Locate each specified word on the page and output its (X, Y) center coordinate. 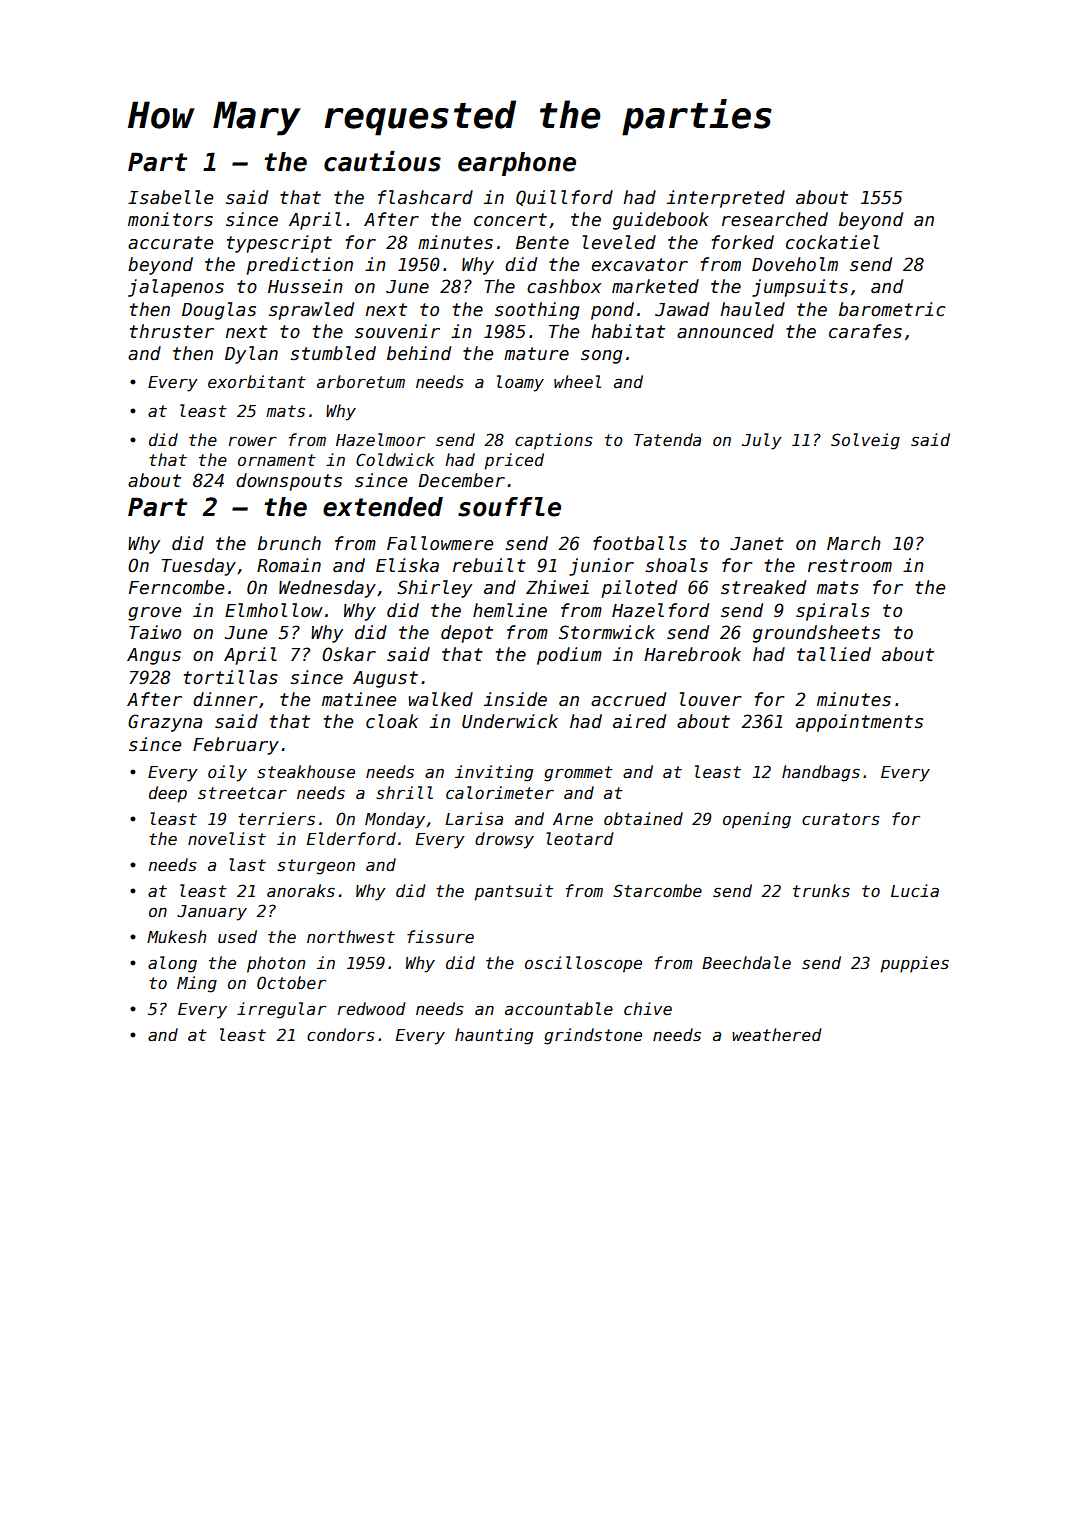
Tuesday (199, 567)
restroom (850, 566)
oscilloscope (583, 964)
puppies (914, 964)
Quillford (564, 198)
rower (253, 441)
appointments (859, 723)
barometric (892, 309)
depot (467, 634)
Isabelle (170, 197)
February (236, 746)
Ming (197, 984)
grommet (578, 774)
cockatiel (832, 242)
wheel (577, 381)
